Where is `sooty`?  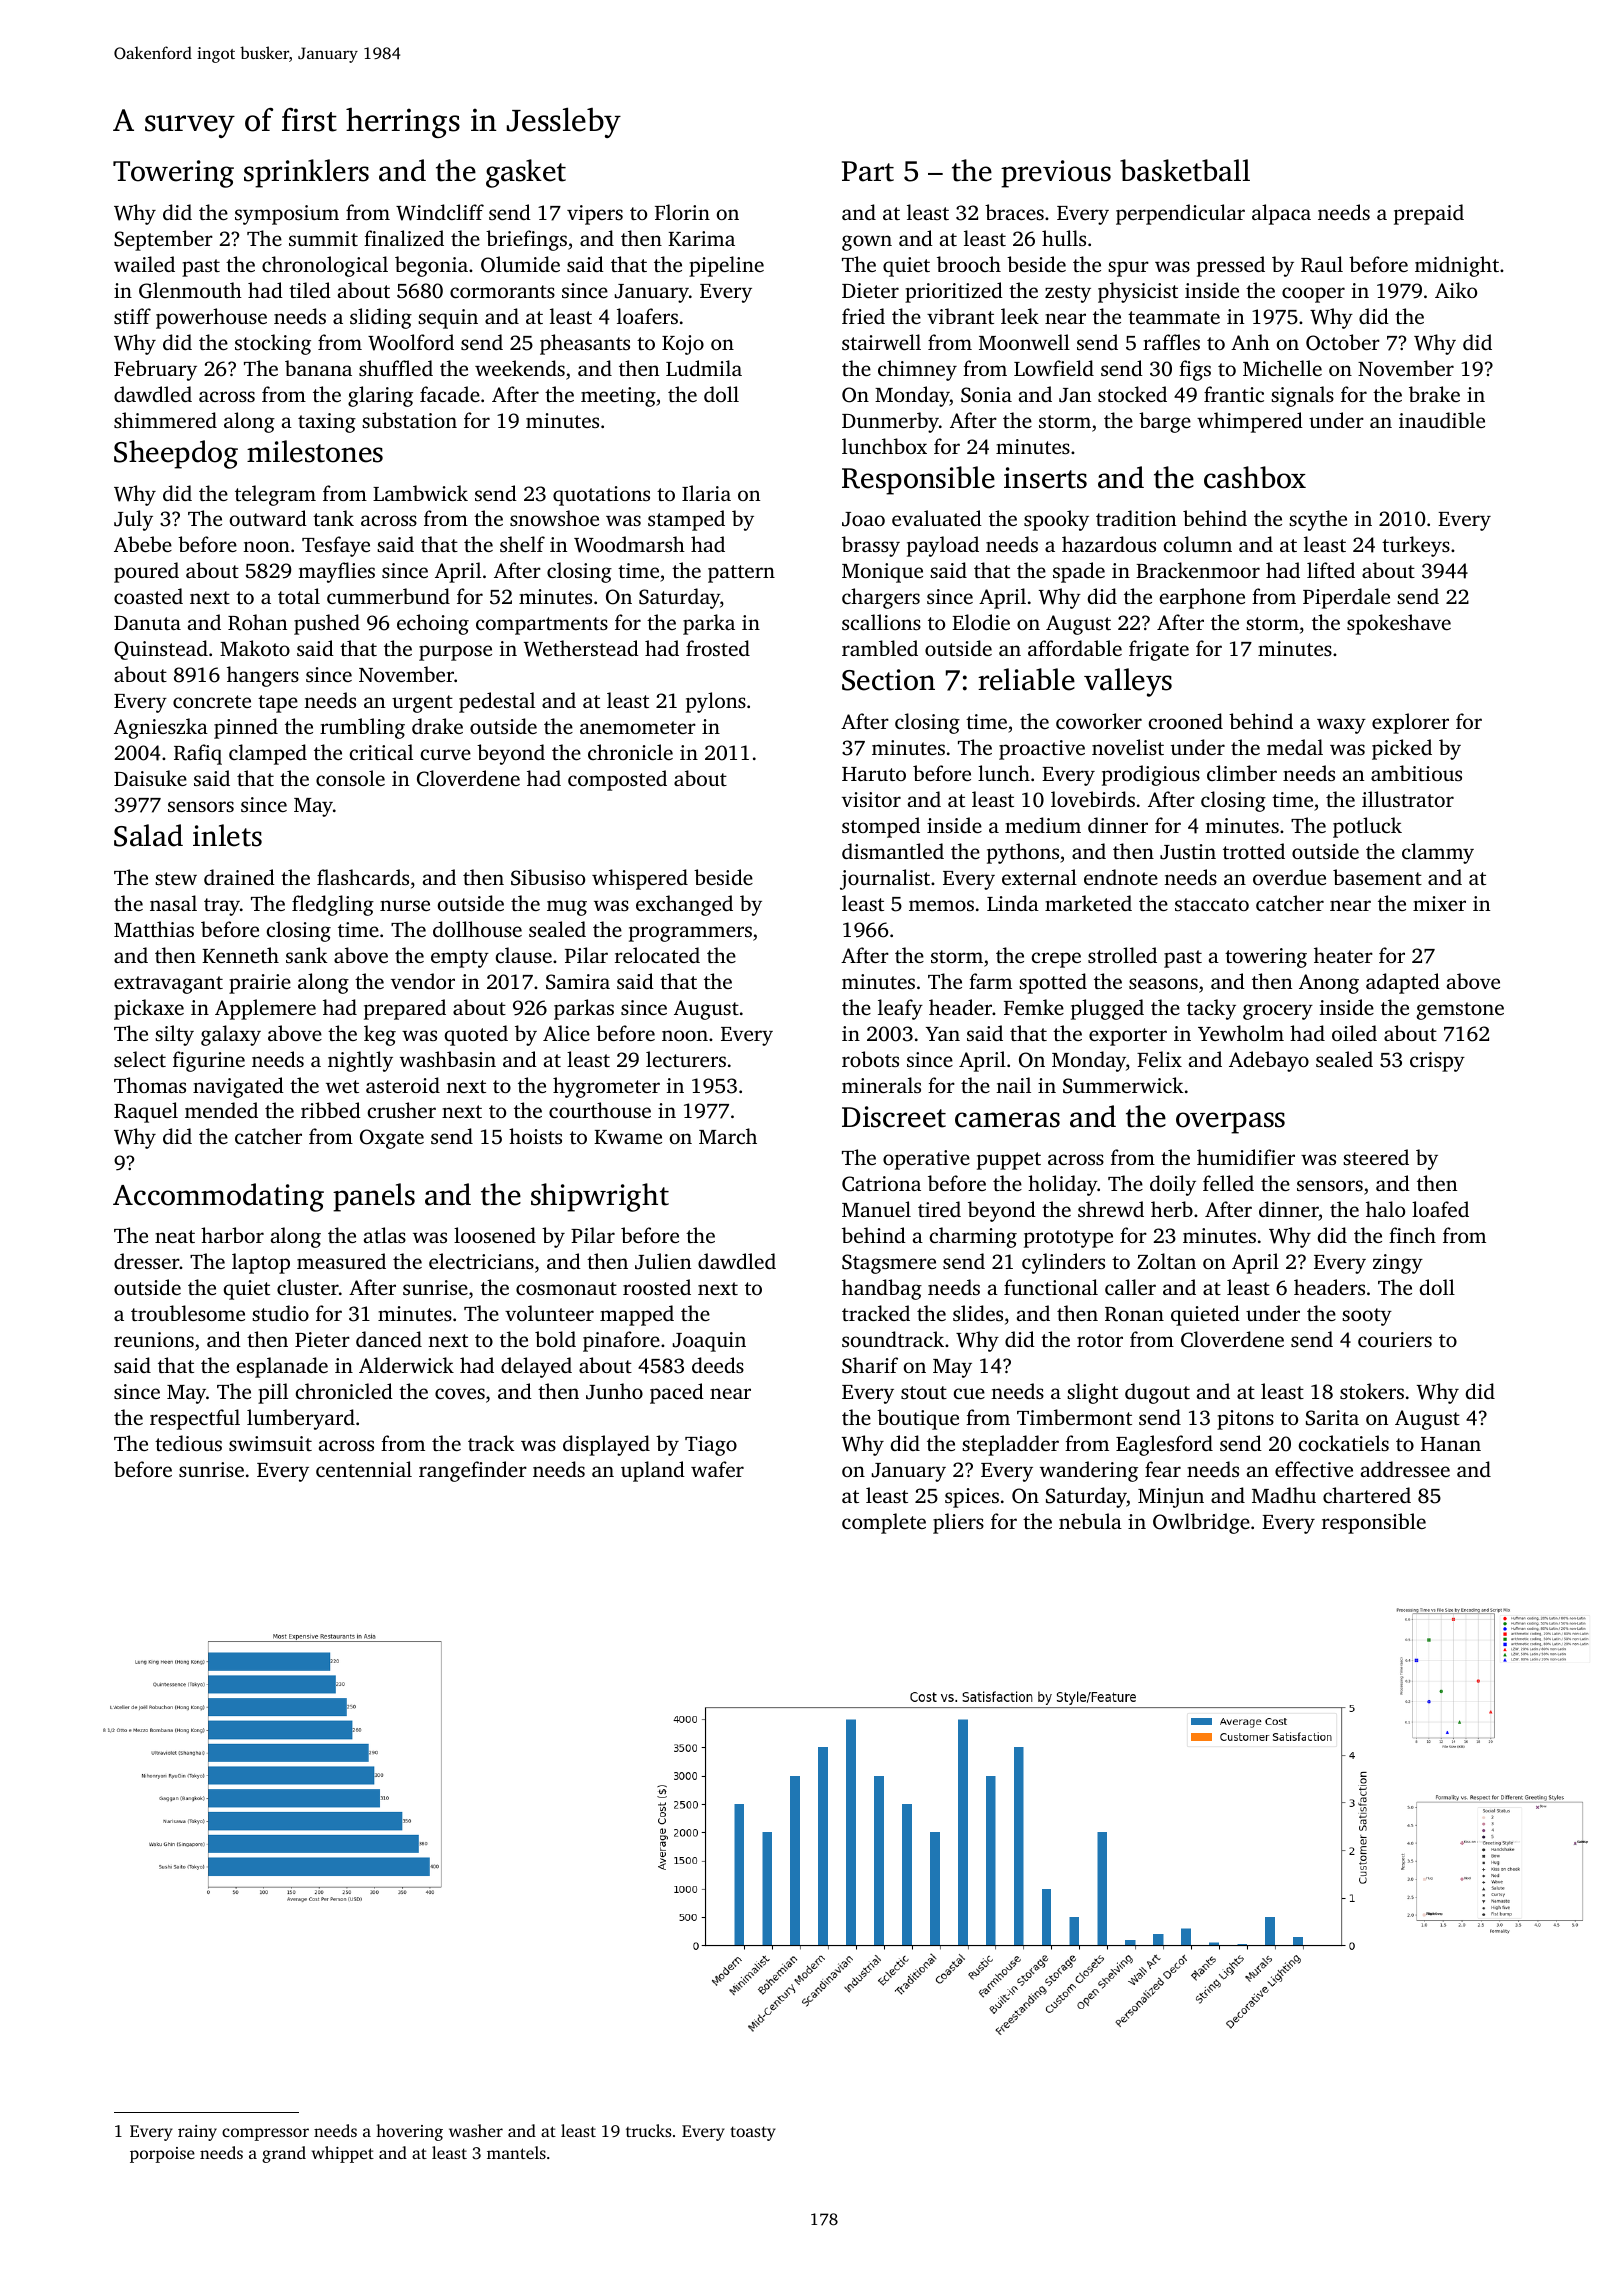
sooty is located at coordinates (1367, 1317).
